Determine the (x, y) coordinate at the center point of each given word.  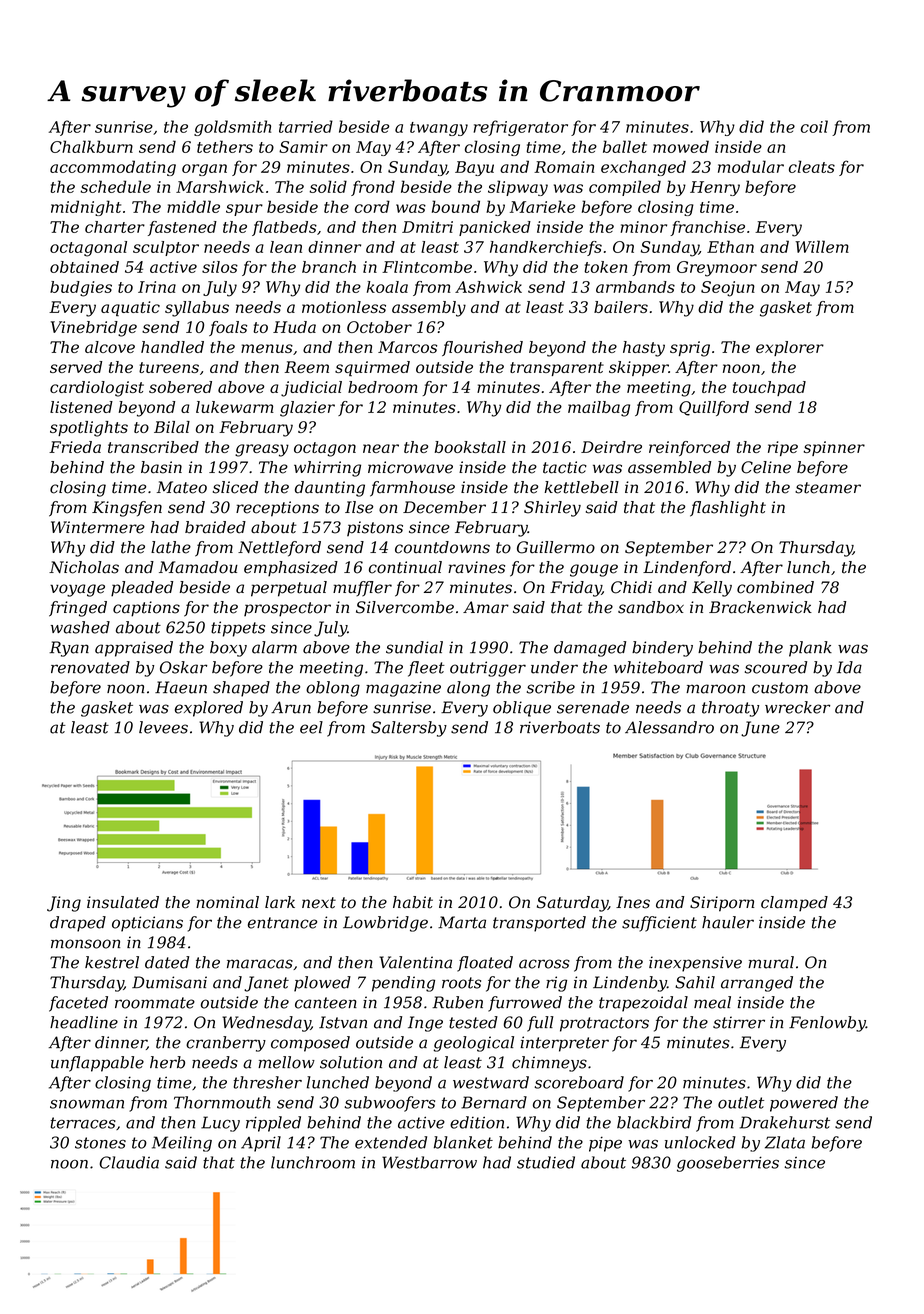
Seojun (728, 289)
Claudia (129, 1162)
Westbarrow (429, 1162)
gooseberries (728, 1164)
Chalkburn (91, 146)
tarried (306, 126)
